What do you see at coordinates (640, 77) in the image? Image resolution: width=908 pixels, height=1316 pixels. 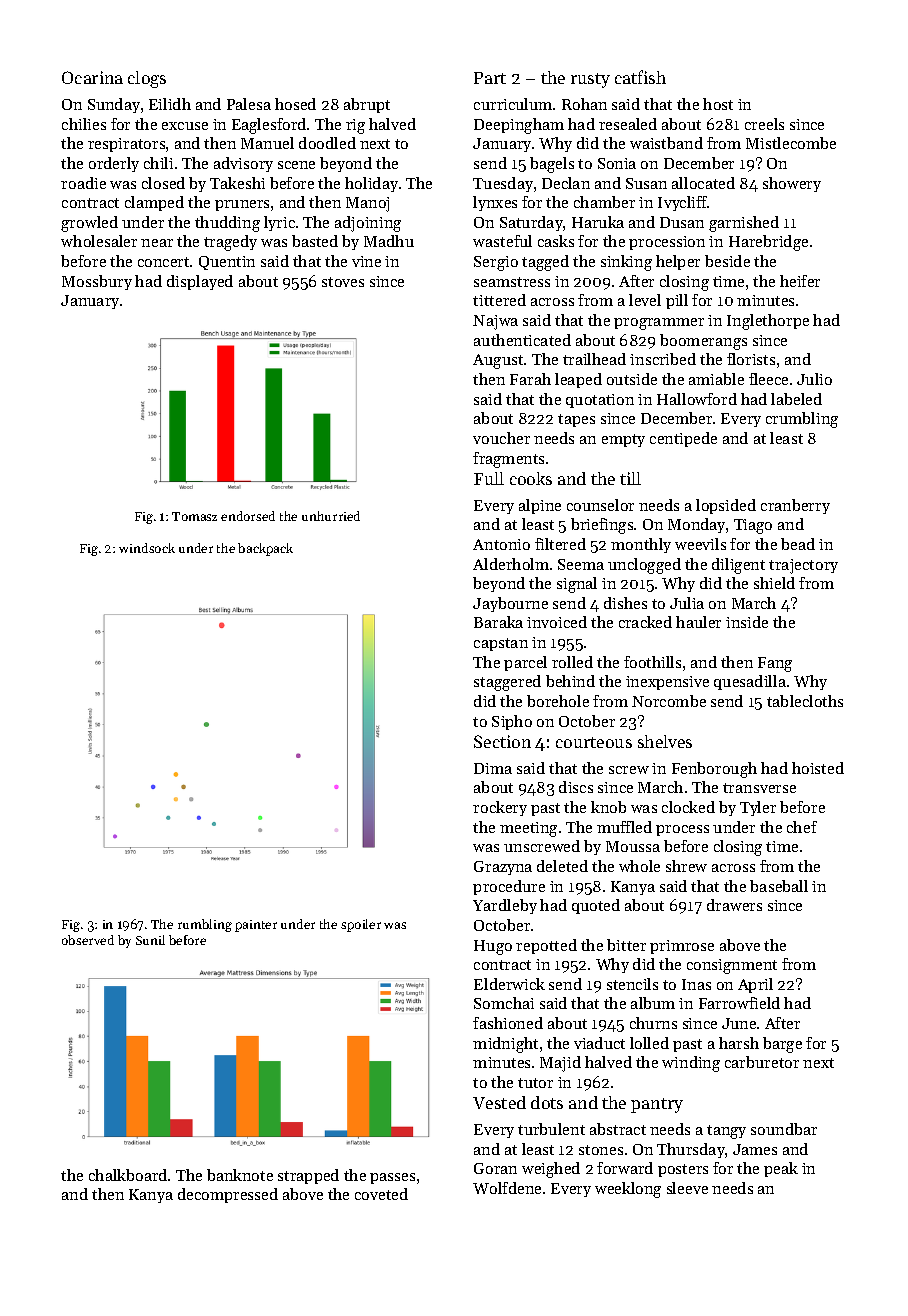 I see `catfish` at bounding box center [640, 77].
